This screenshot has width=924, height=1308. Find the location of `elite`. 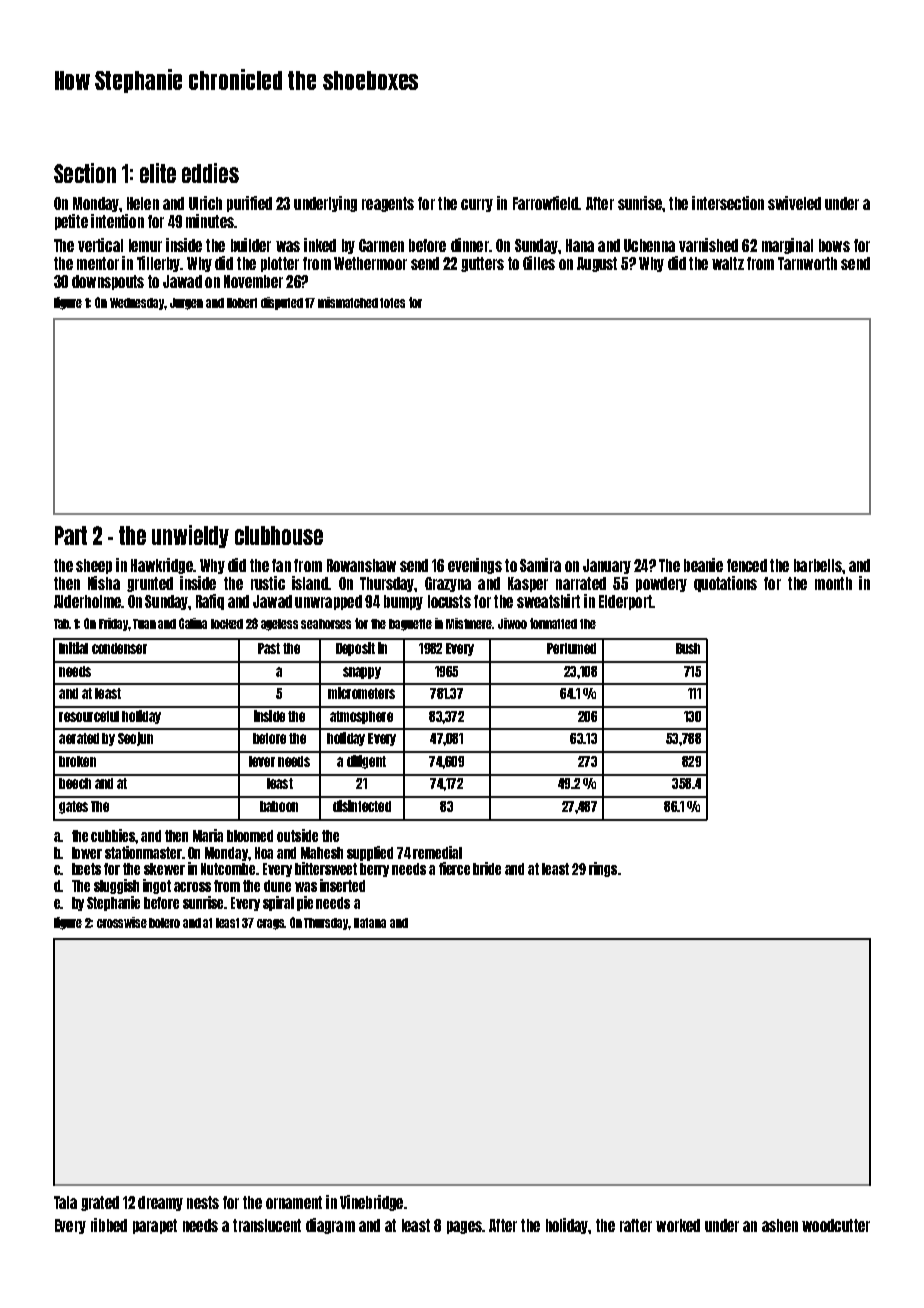

elite is located at coordinates (158, 173).
